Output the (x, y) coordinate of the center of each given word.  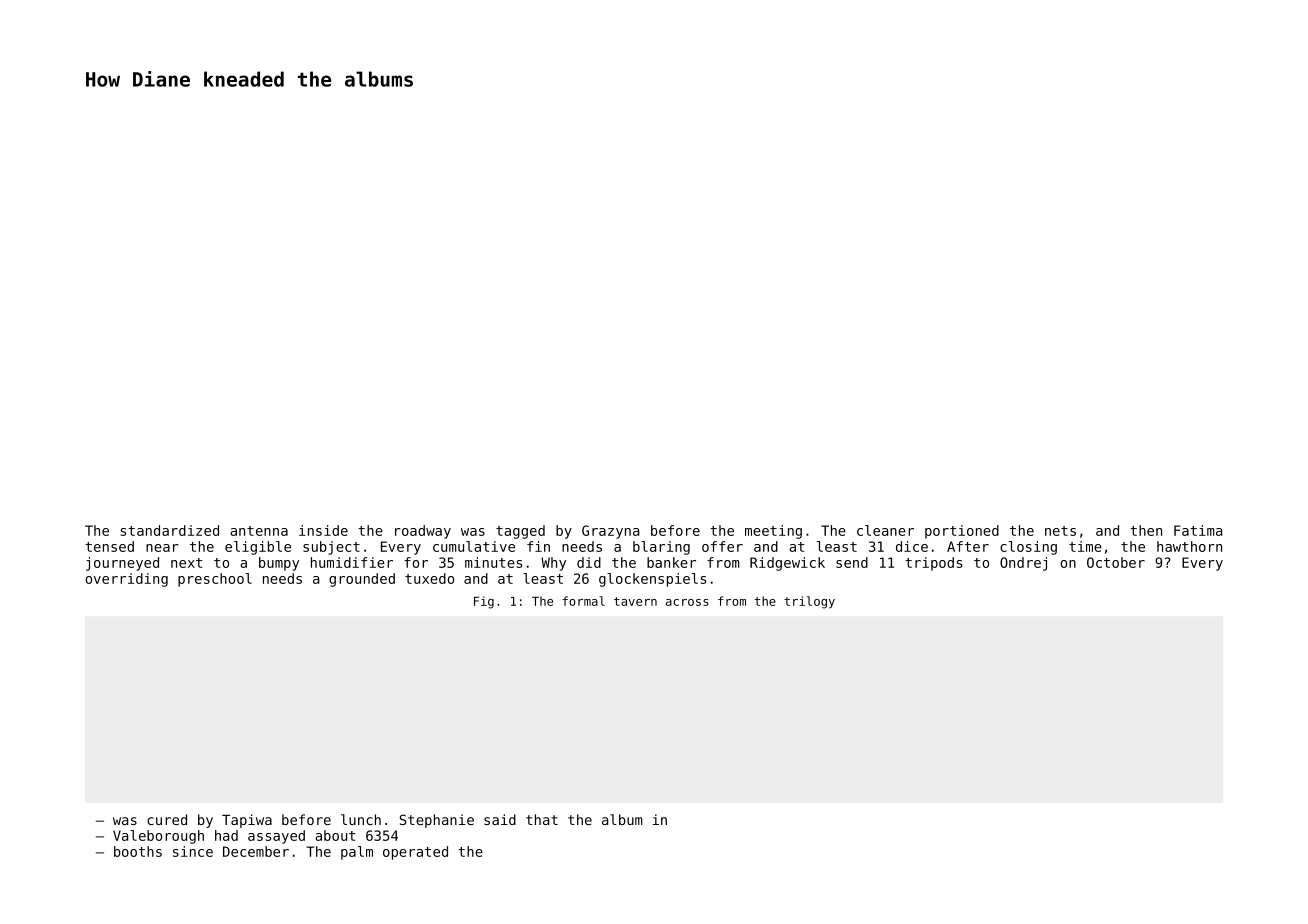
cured (167, 819)
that (542, 819)
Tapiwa (247, 821)
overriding (126, 580)
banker (671, 562)
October (1116, 562)
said (500, 819)
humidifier (352, 562)
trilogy (809, 602)
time (1085, 546)
